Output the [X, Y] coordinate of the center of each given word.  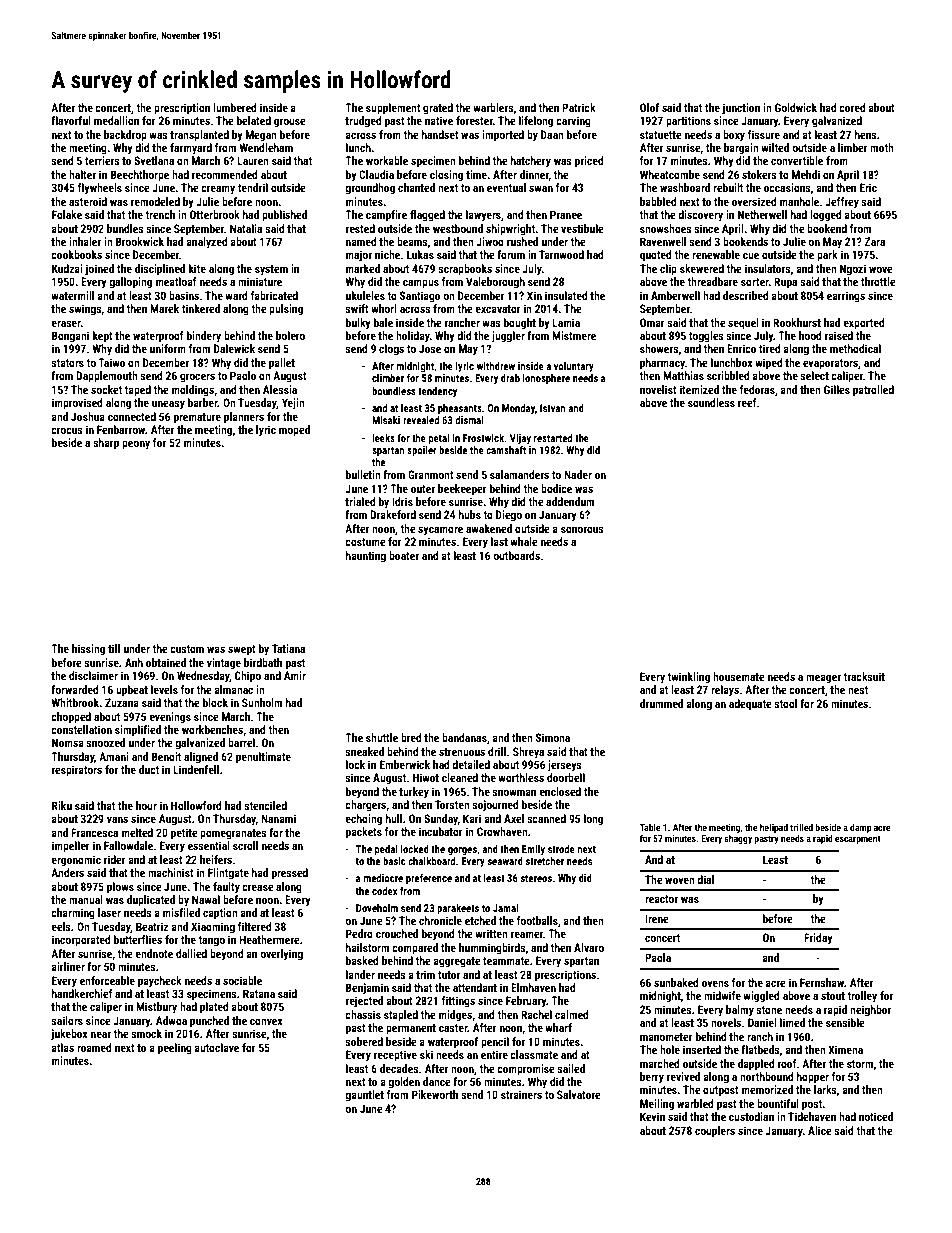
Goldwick [796, 107]
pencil [495, 1043]
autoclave [216, 1047]
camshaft [506, 450]
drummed [661, 703]
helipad [774, 828]
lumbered [235, 107]
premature [197, 418]
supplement [393, 109]
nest [858, 690]
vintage [224, 664]
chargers [366, 806]
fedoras [757, 389]
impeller [71, 847]
